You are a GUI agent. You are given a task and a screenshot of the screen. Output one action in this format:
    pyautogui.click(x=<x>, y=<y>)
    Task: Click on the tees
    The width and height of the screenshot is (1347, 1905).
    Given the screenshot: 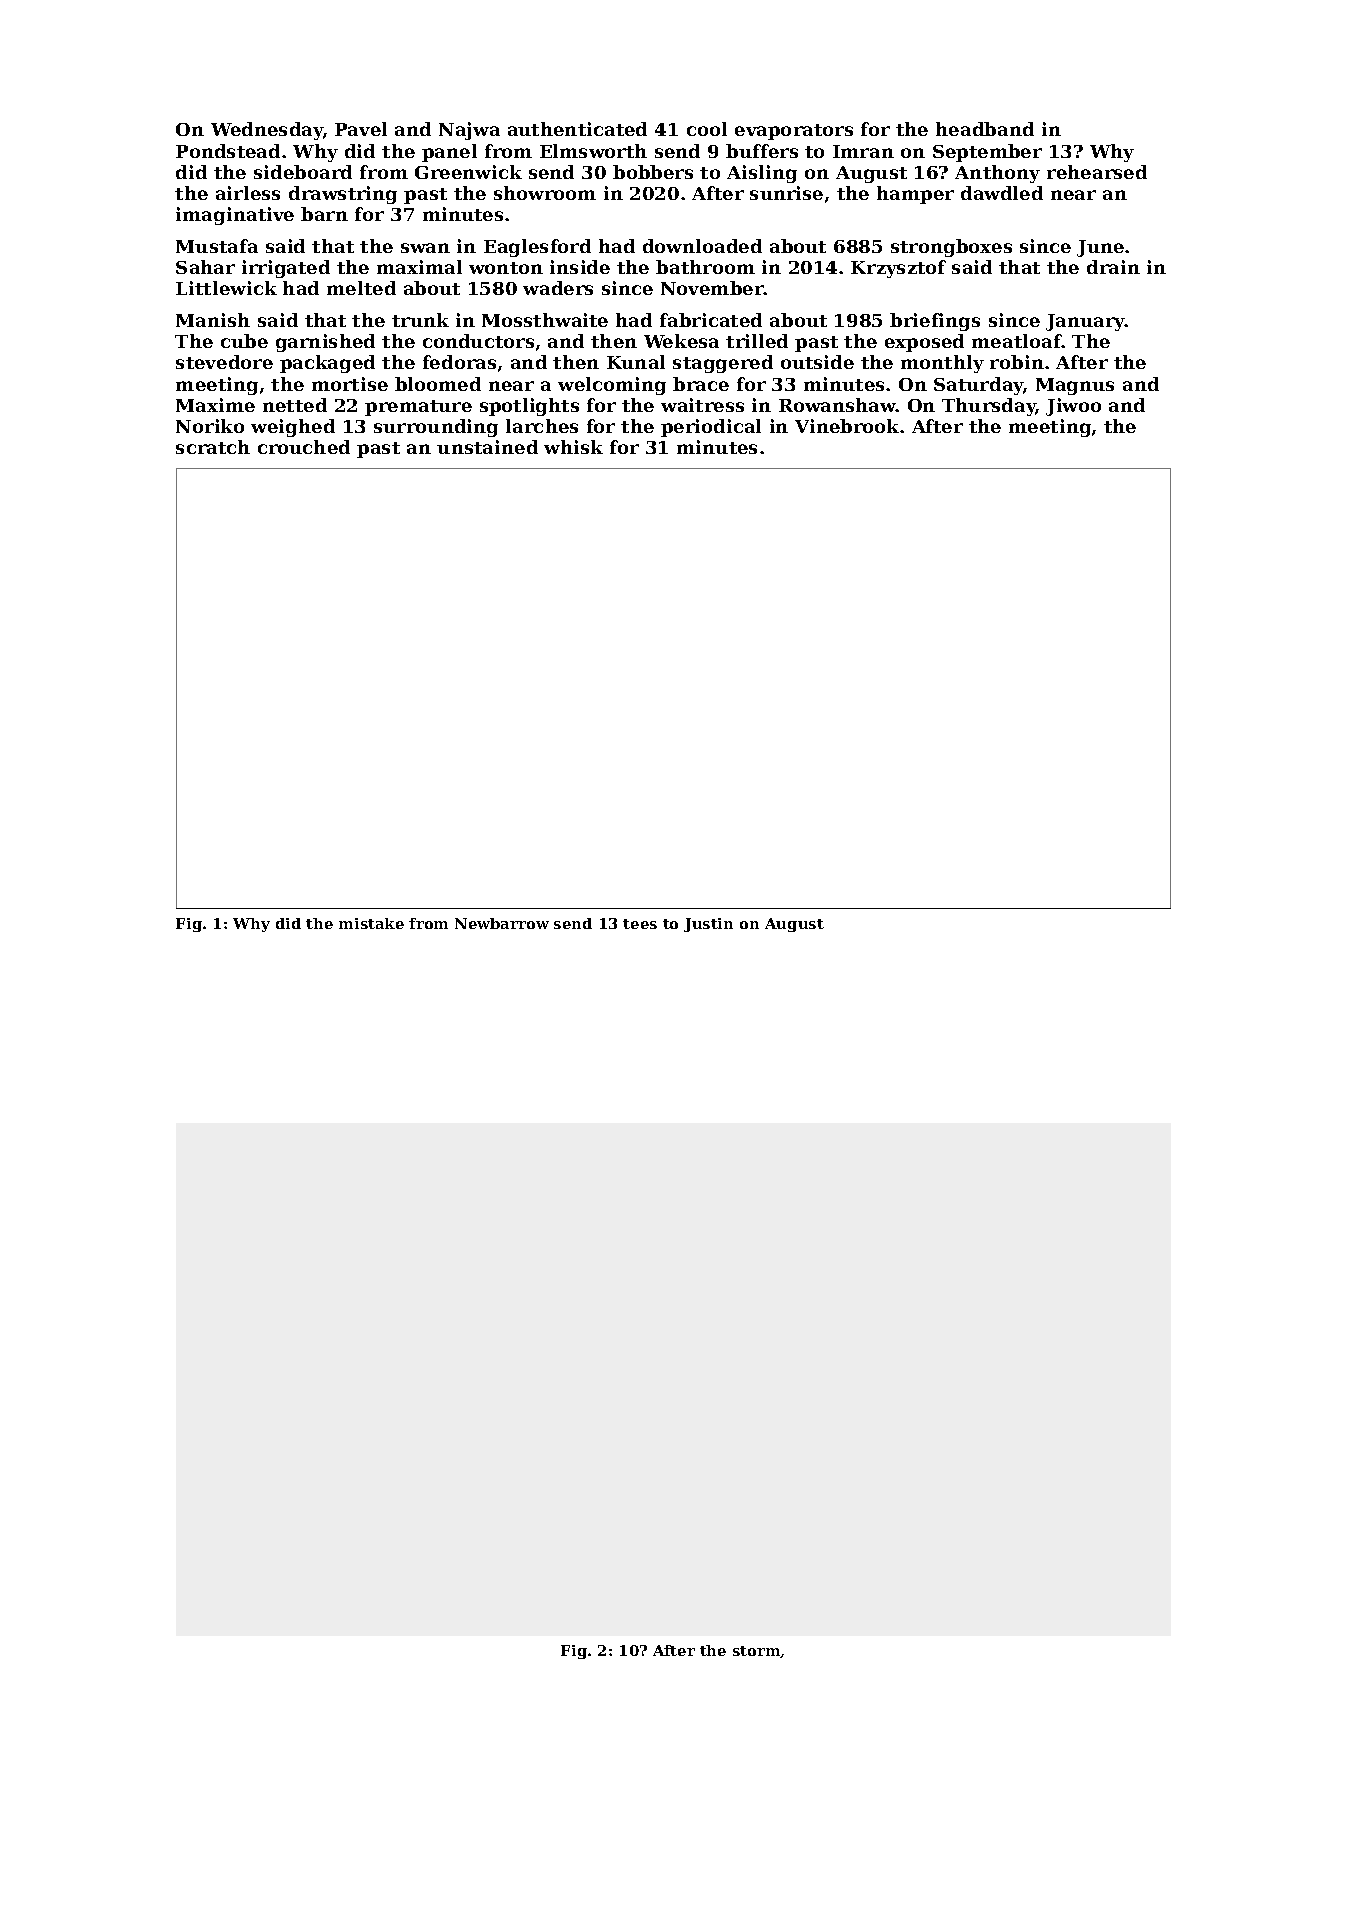 What is the action you would take?
    pyautogui.click(x=640, y=924)
